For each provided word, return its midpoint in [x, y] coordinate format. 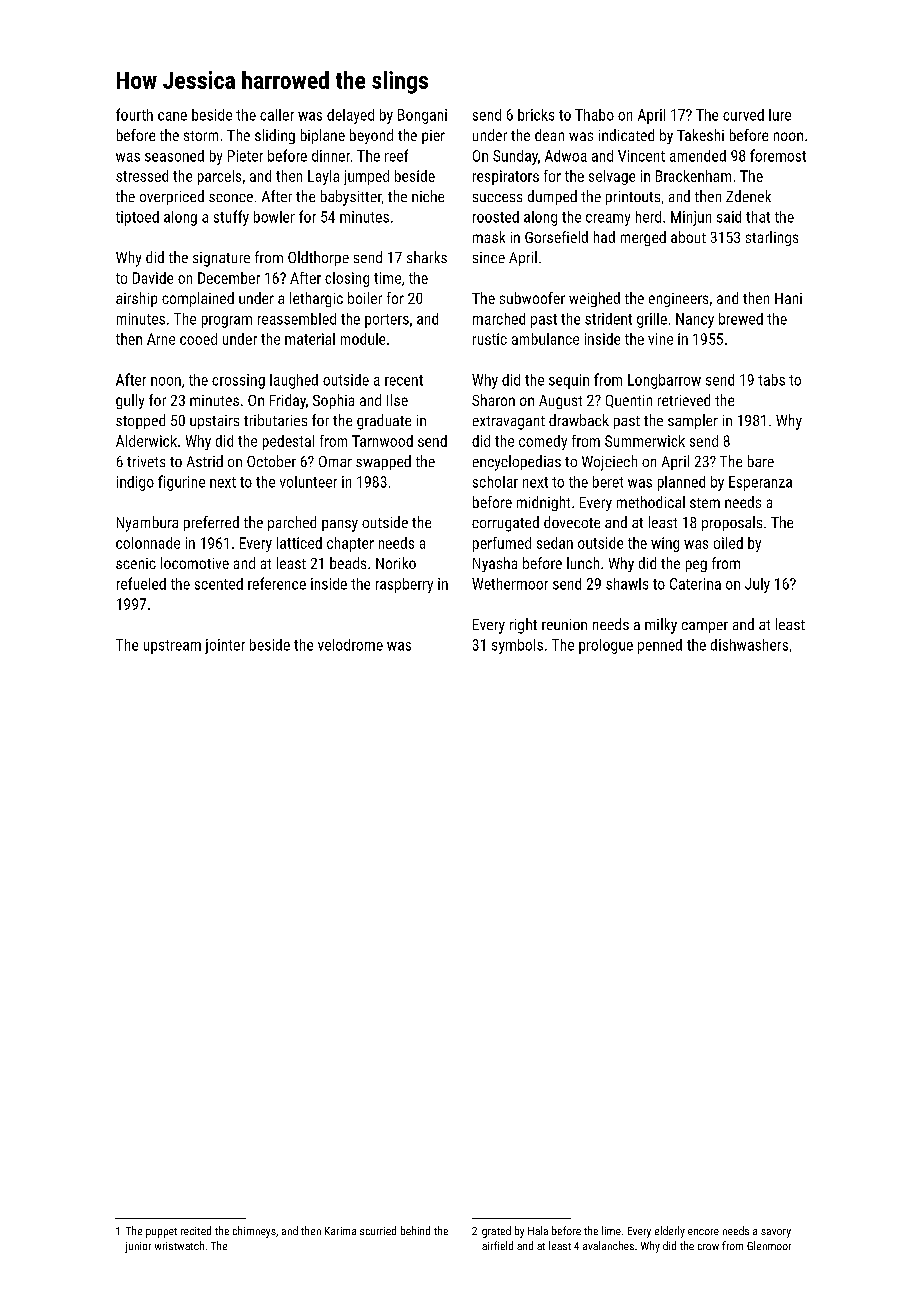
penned [660, 646]
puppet [161, 1233]
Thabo [594, 115]
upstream [172, 647]
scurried [378, 1230]
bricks [536, 115]
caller [277, 115]
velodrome [350, 645]
